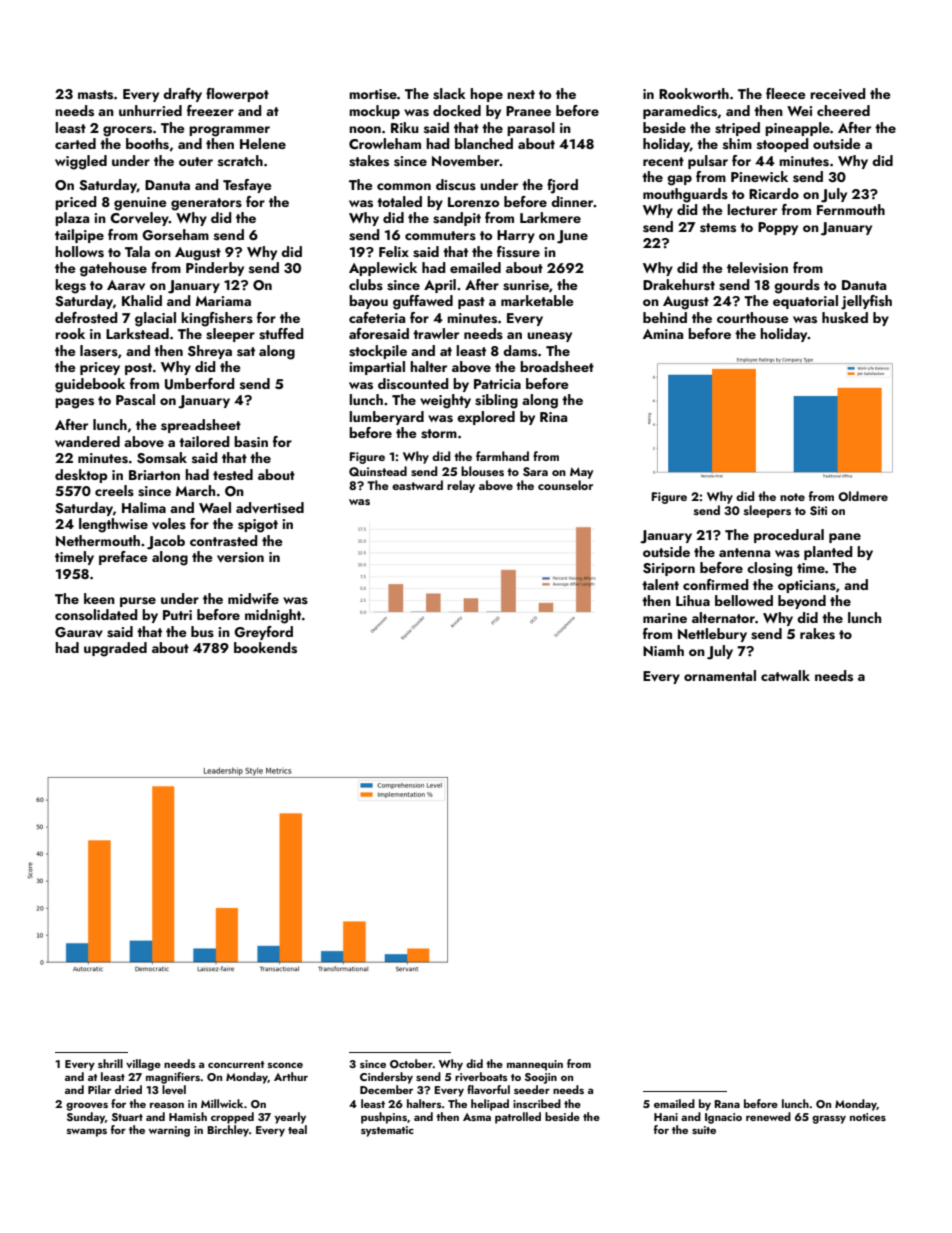  Describe the element at coordinates (76, 203) in the document. I see `priced` at that location.
